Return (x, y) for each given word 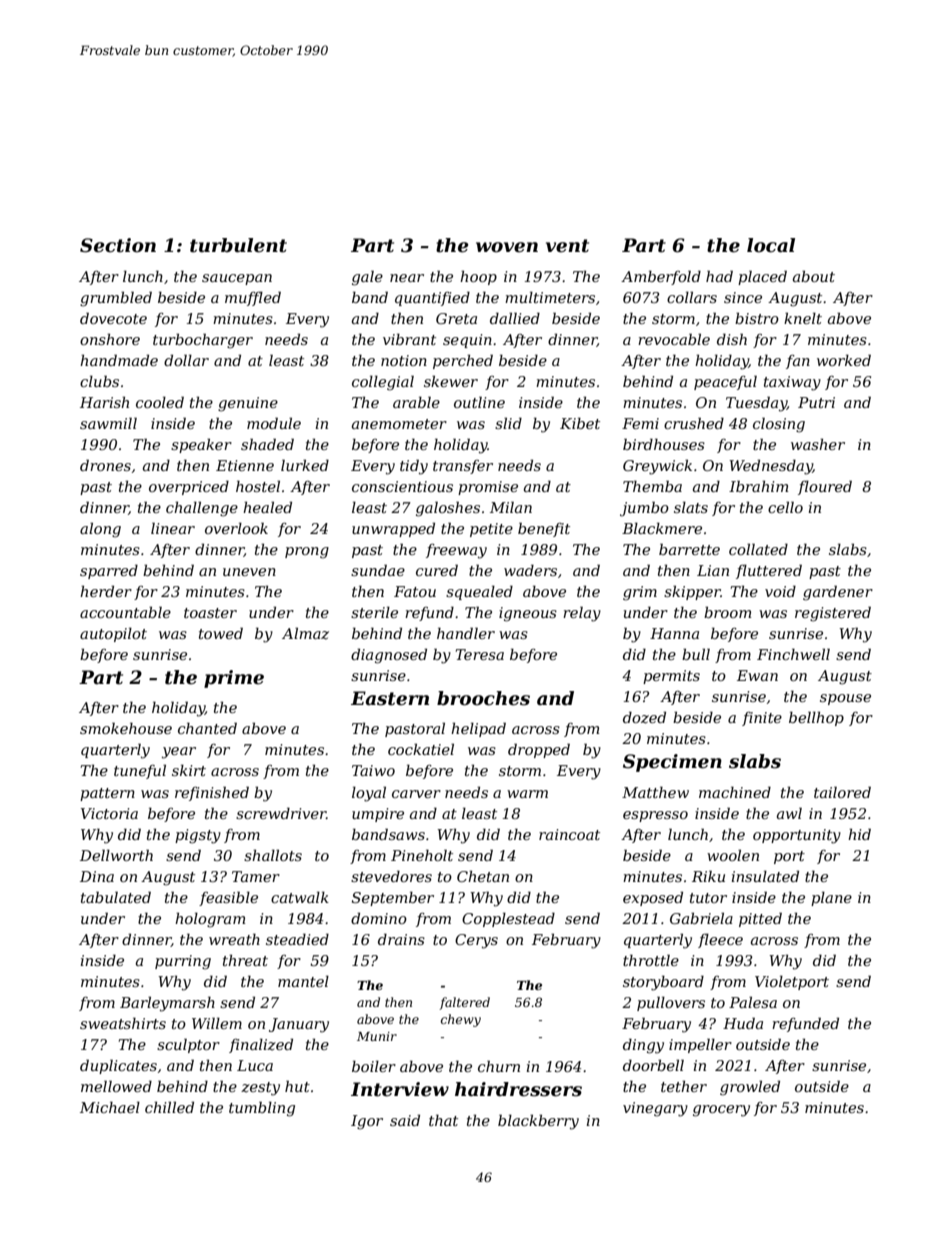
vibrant (409, 339)
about (814, 276)
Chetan (483, 876)
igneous (528, 614)
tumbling (262, 1109)
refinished (212, 793)
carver (416, 794)
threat (245, 960)
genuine (248, 404)
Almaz (305, 633)
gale (367, 278)
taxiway (792, 383)
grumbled (116, 299)
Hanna (674, 633)
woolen (733, 855)
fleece (720, 940)
